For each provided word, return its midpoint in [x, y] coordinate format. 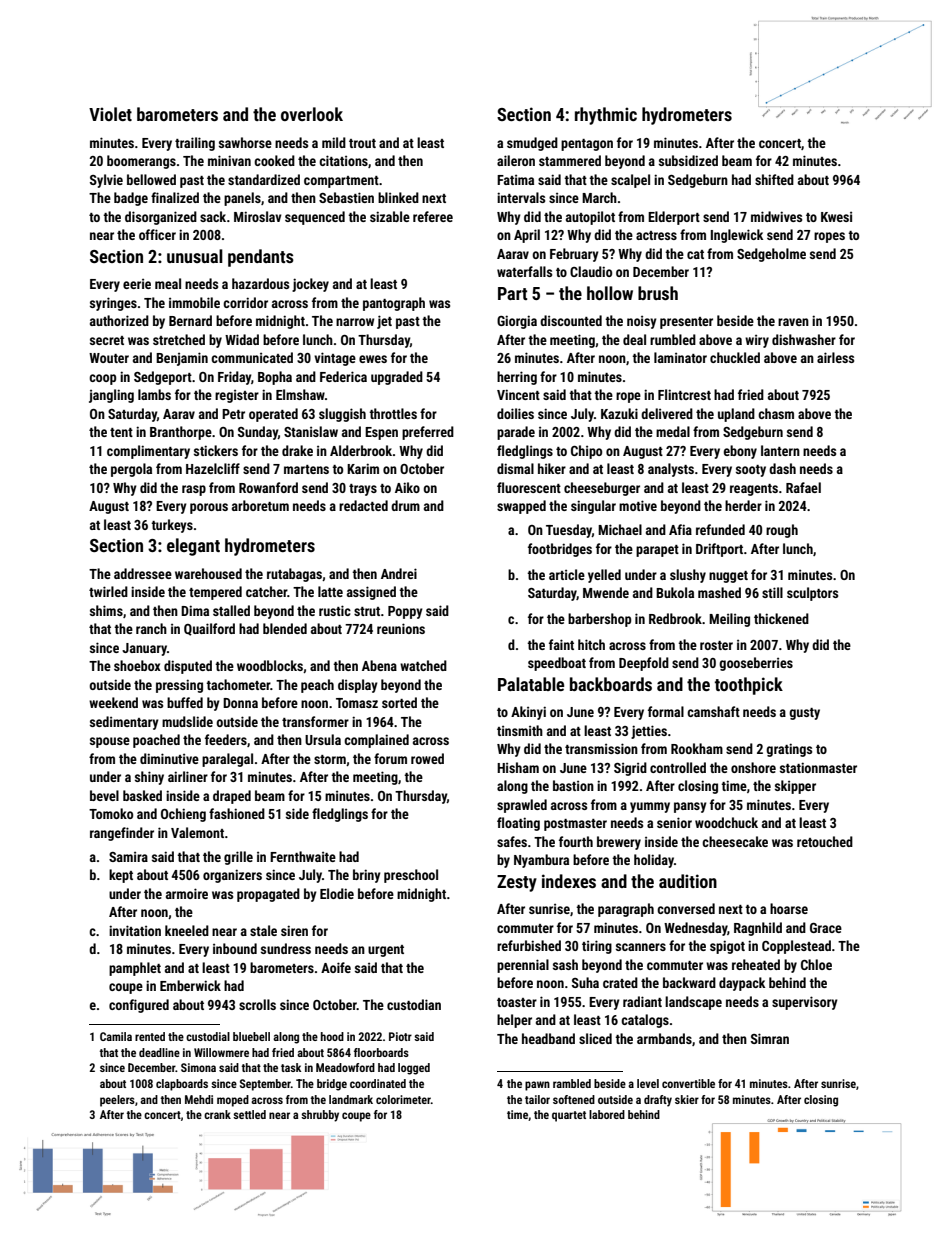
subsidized [688, 160]
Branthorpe [181, 433]
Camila [116, 1036]
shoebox [137, 665]
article [567, 574]
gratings [789, 750]
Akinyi [528, 713]
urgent [386, 951]
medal [673, 431]
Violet [110, 114]
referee [433, 216]
